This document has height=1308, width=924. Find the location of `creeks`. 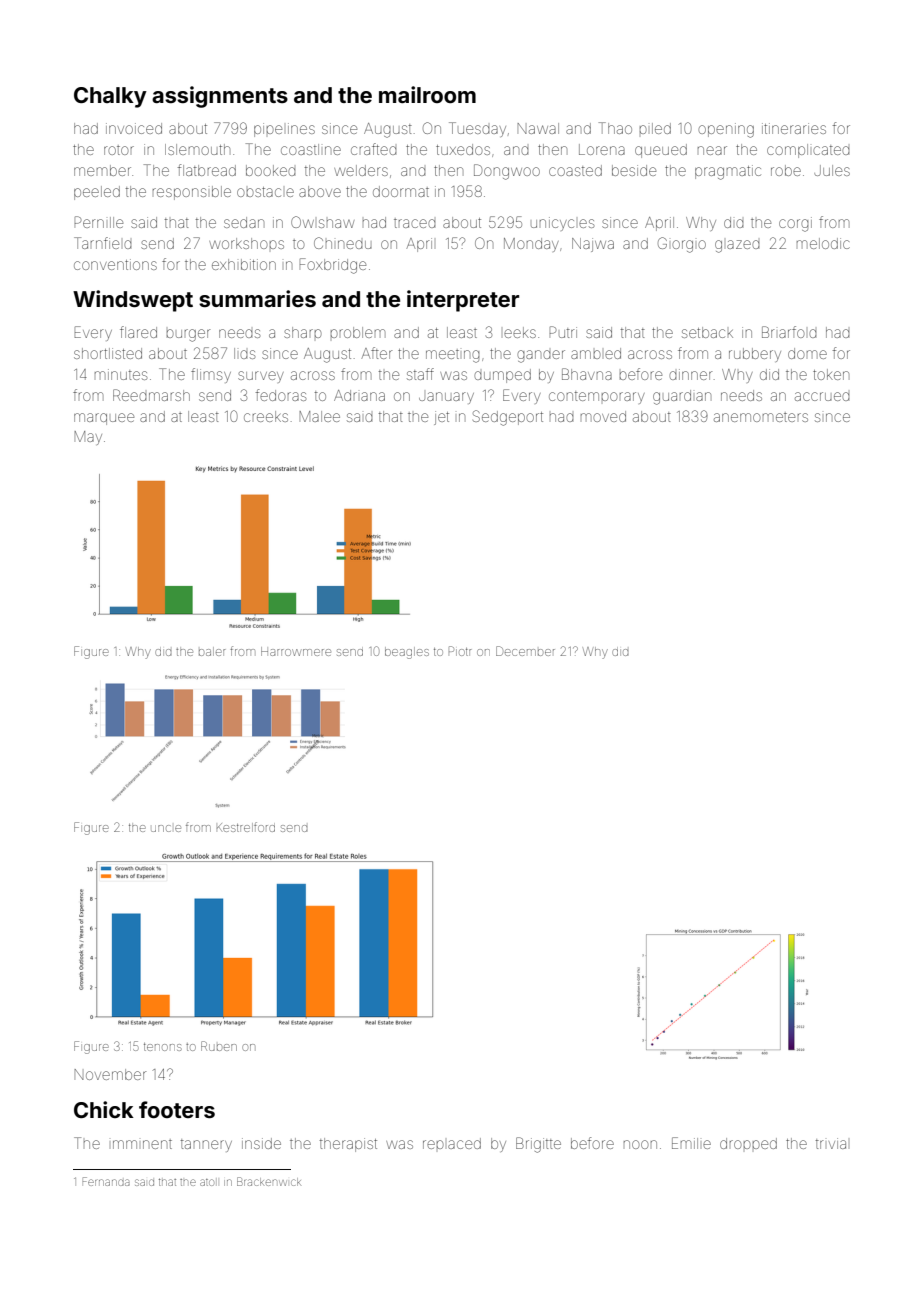

creeks is located at coordinates (266, 416).
